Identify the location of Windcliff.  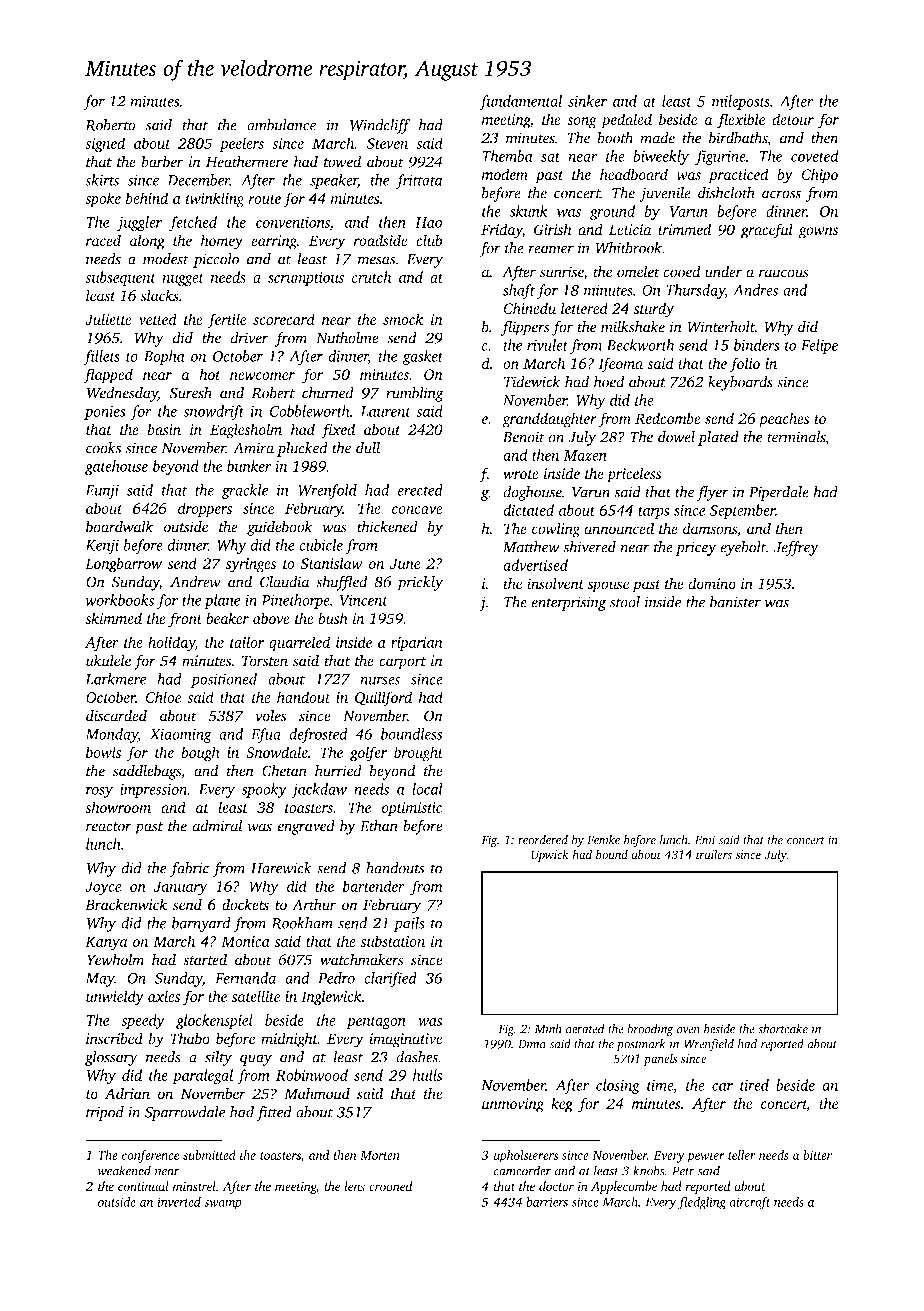
(380, 126).
